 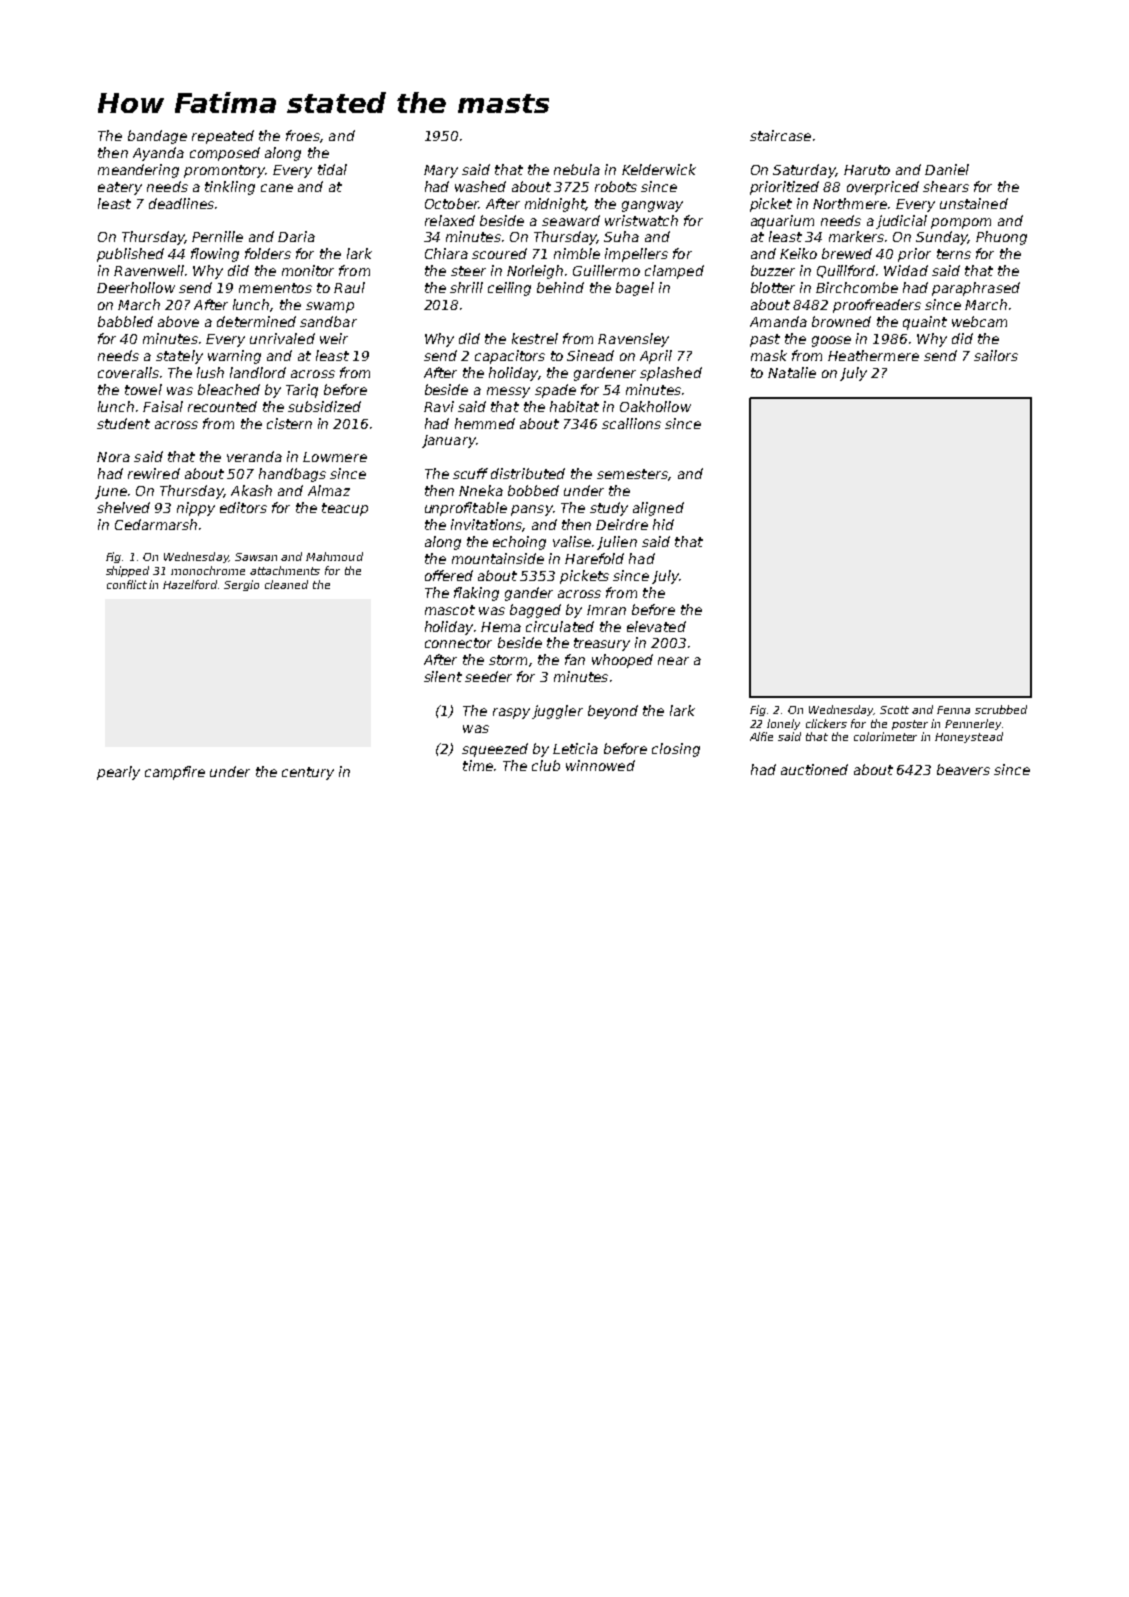 What do you see at coordinates (635, 289) in the page?
I see `bagel` at bounding box center [635, 289].
